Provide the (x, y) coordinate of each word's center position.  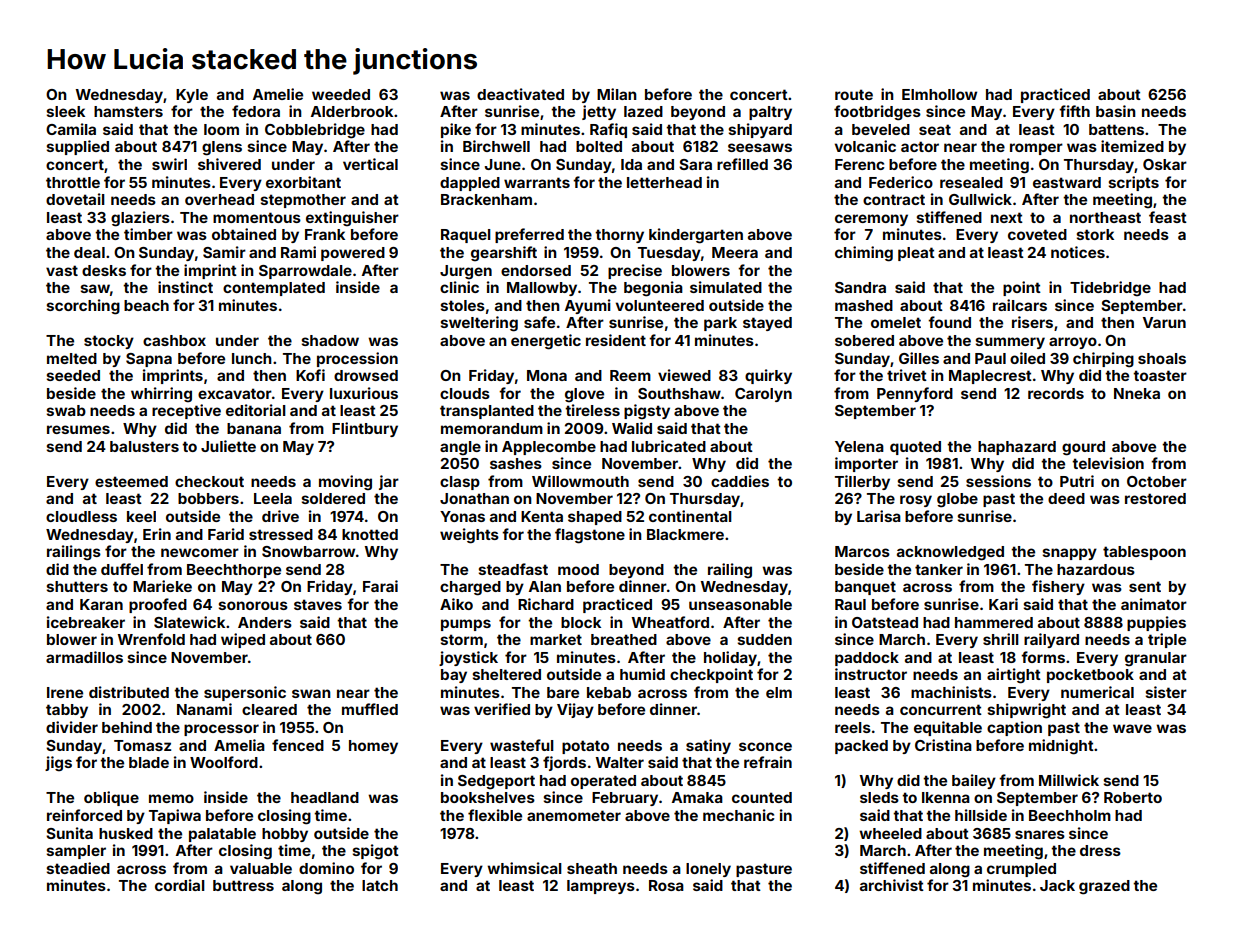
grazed (1104, 887)
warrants (537, 182)
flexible (495, 815)
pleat (916, 254)
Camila (71, 129)
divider (72, 727)
